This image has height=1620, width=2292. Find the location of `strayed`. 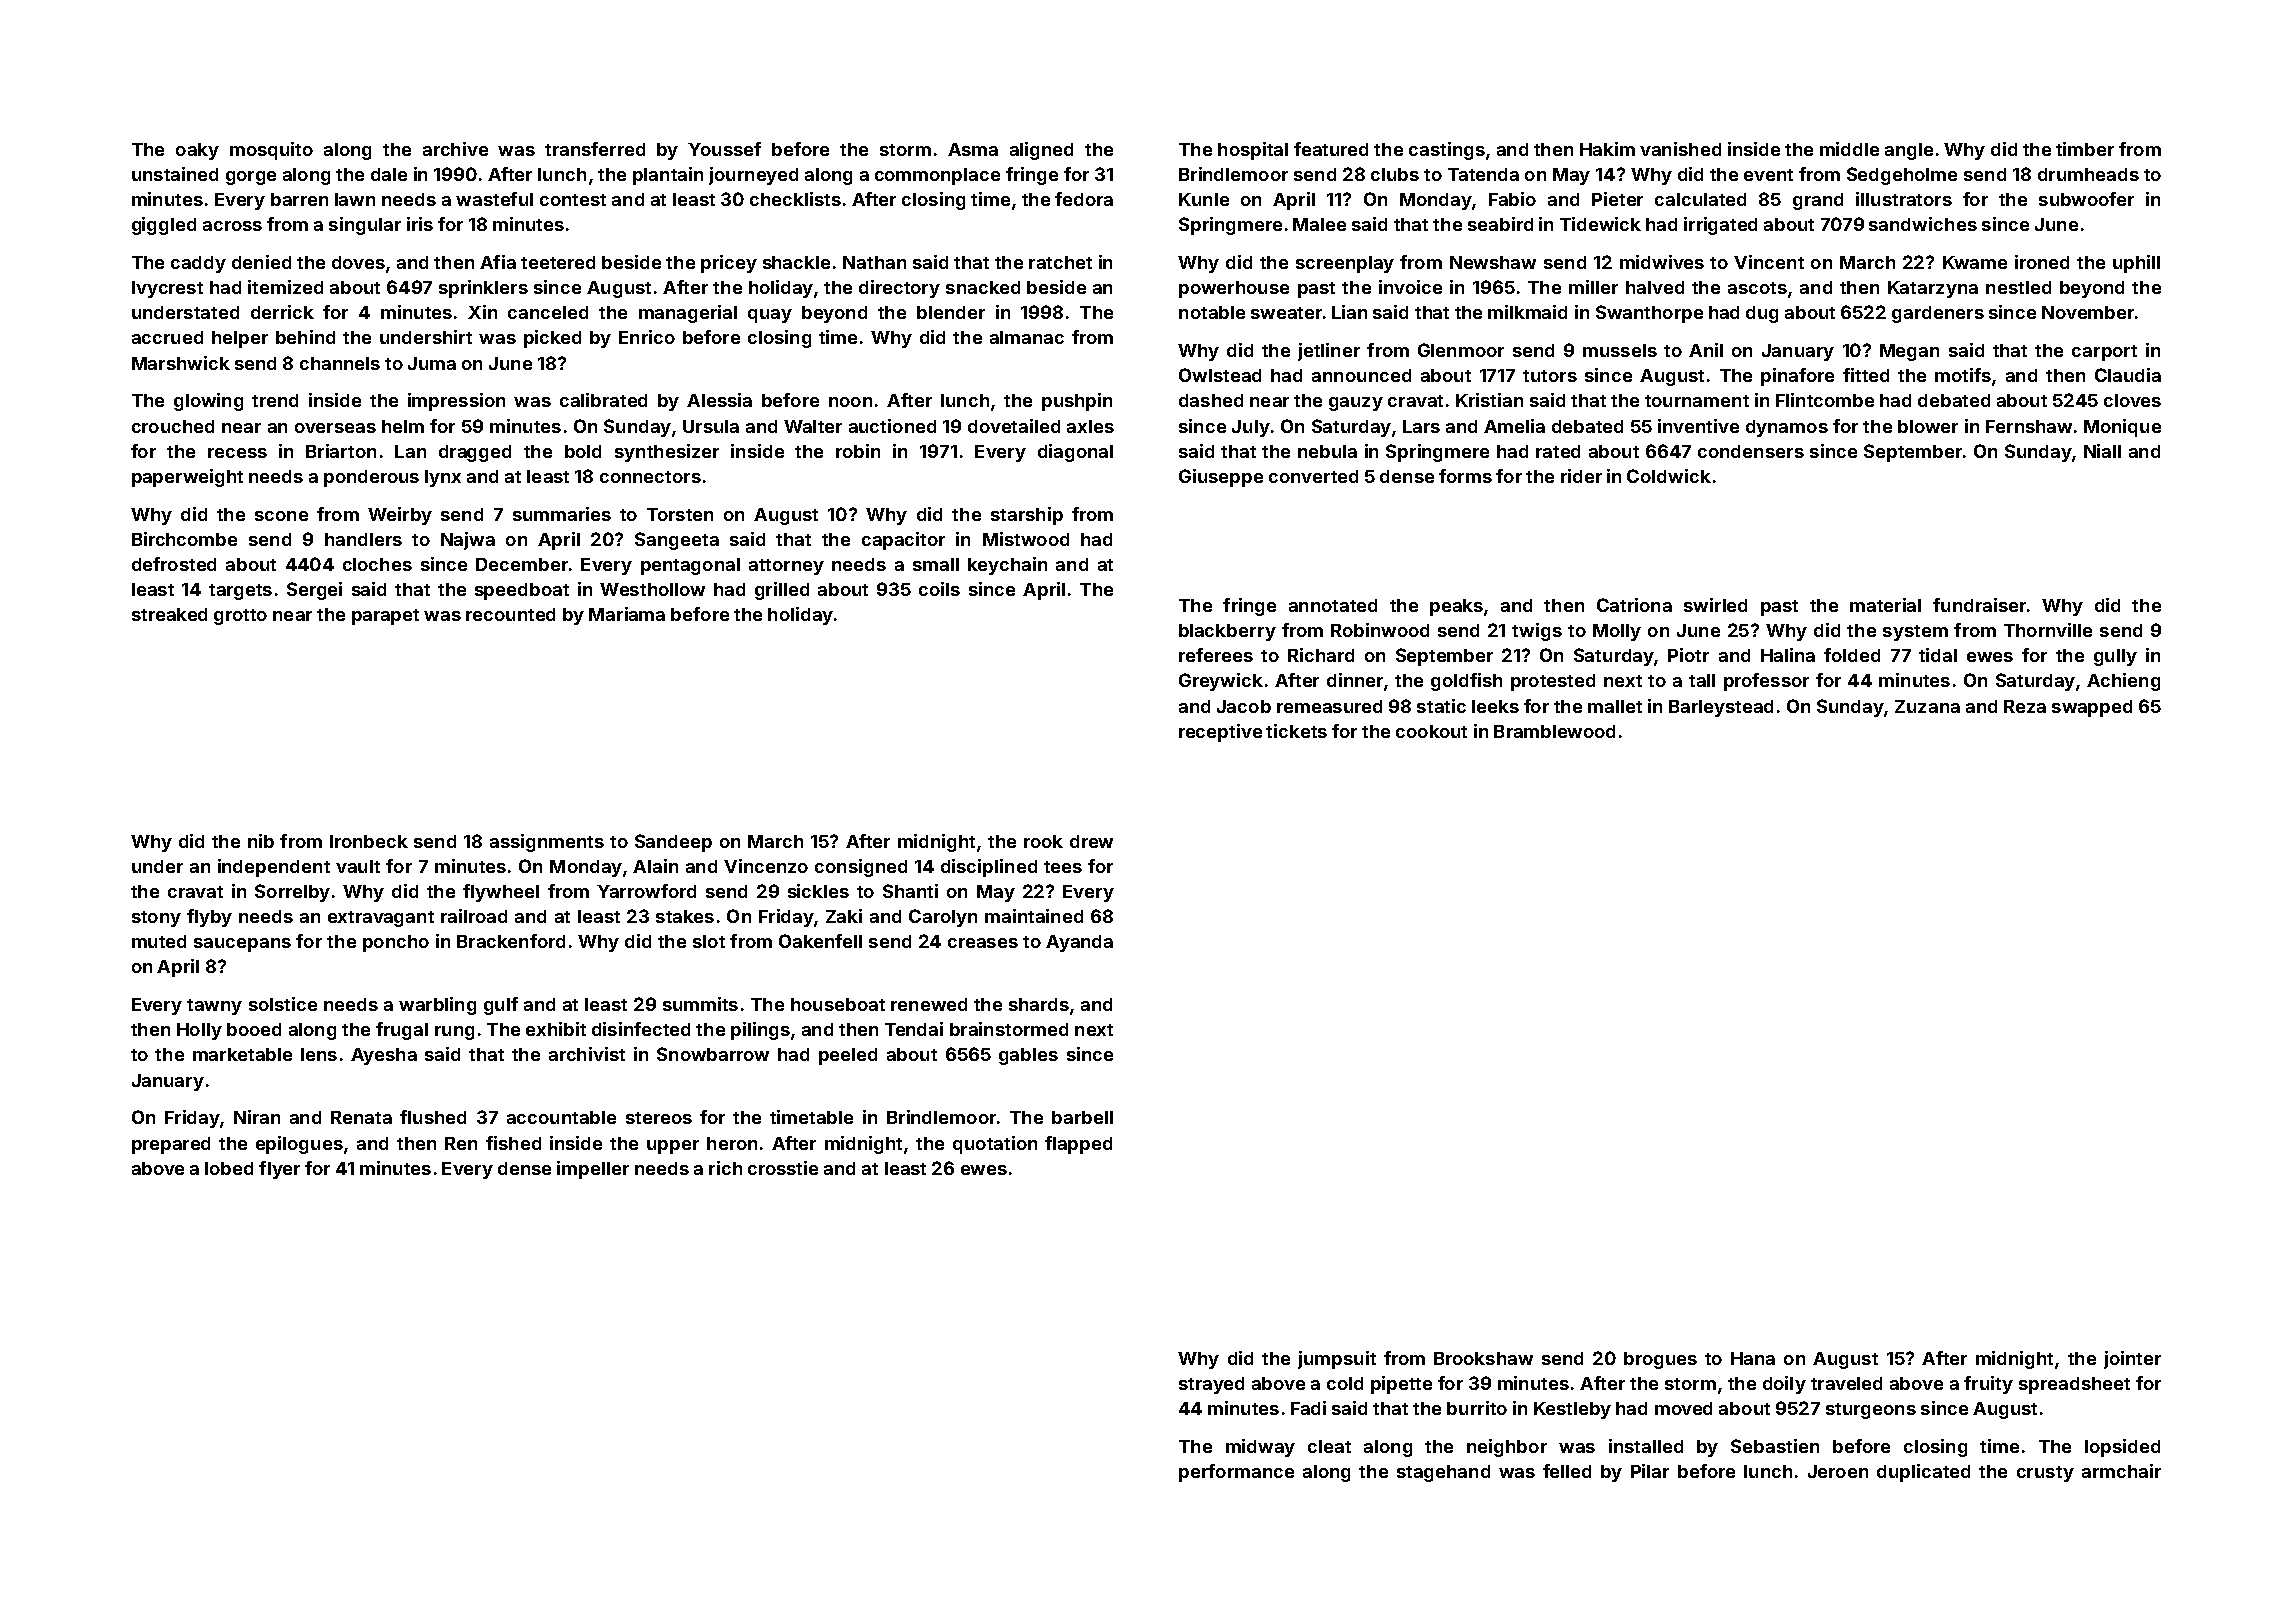

strayed is located at coordinates (1211, 1385).
